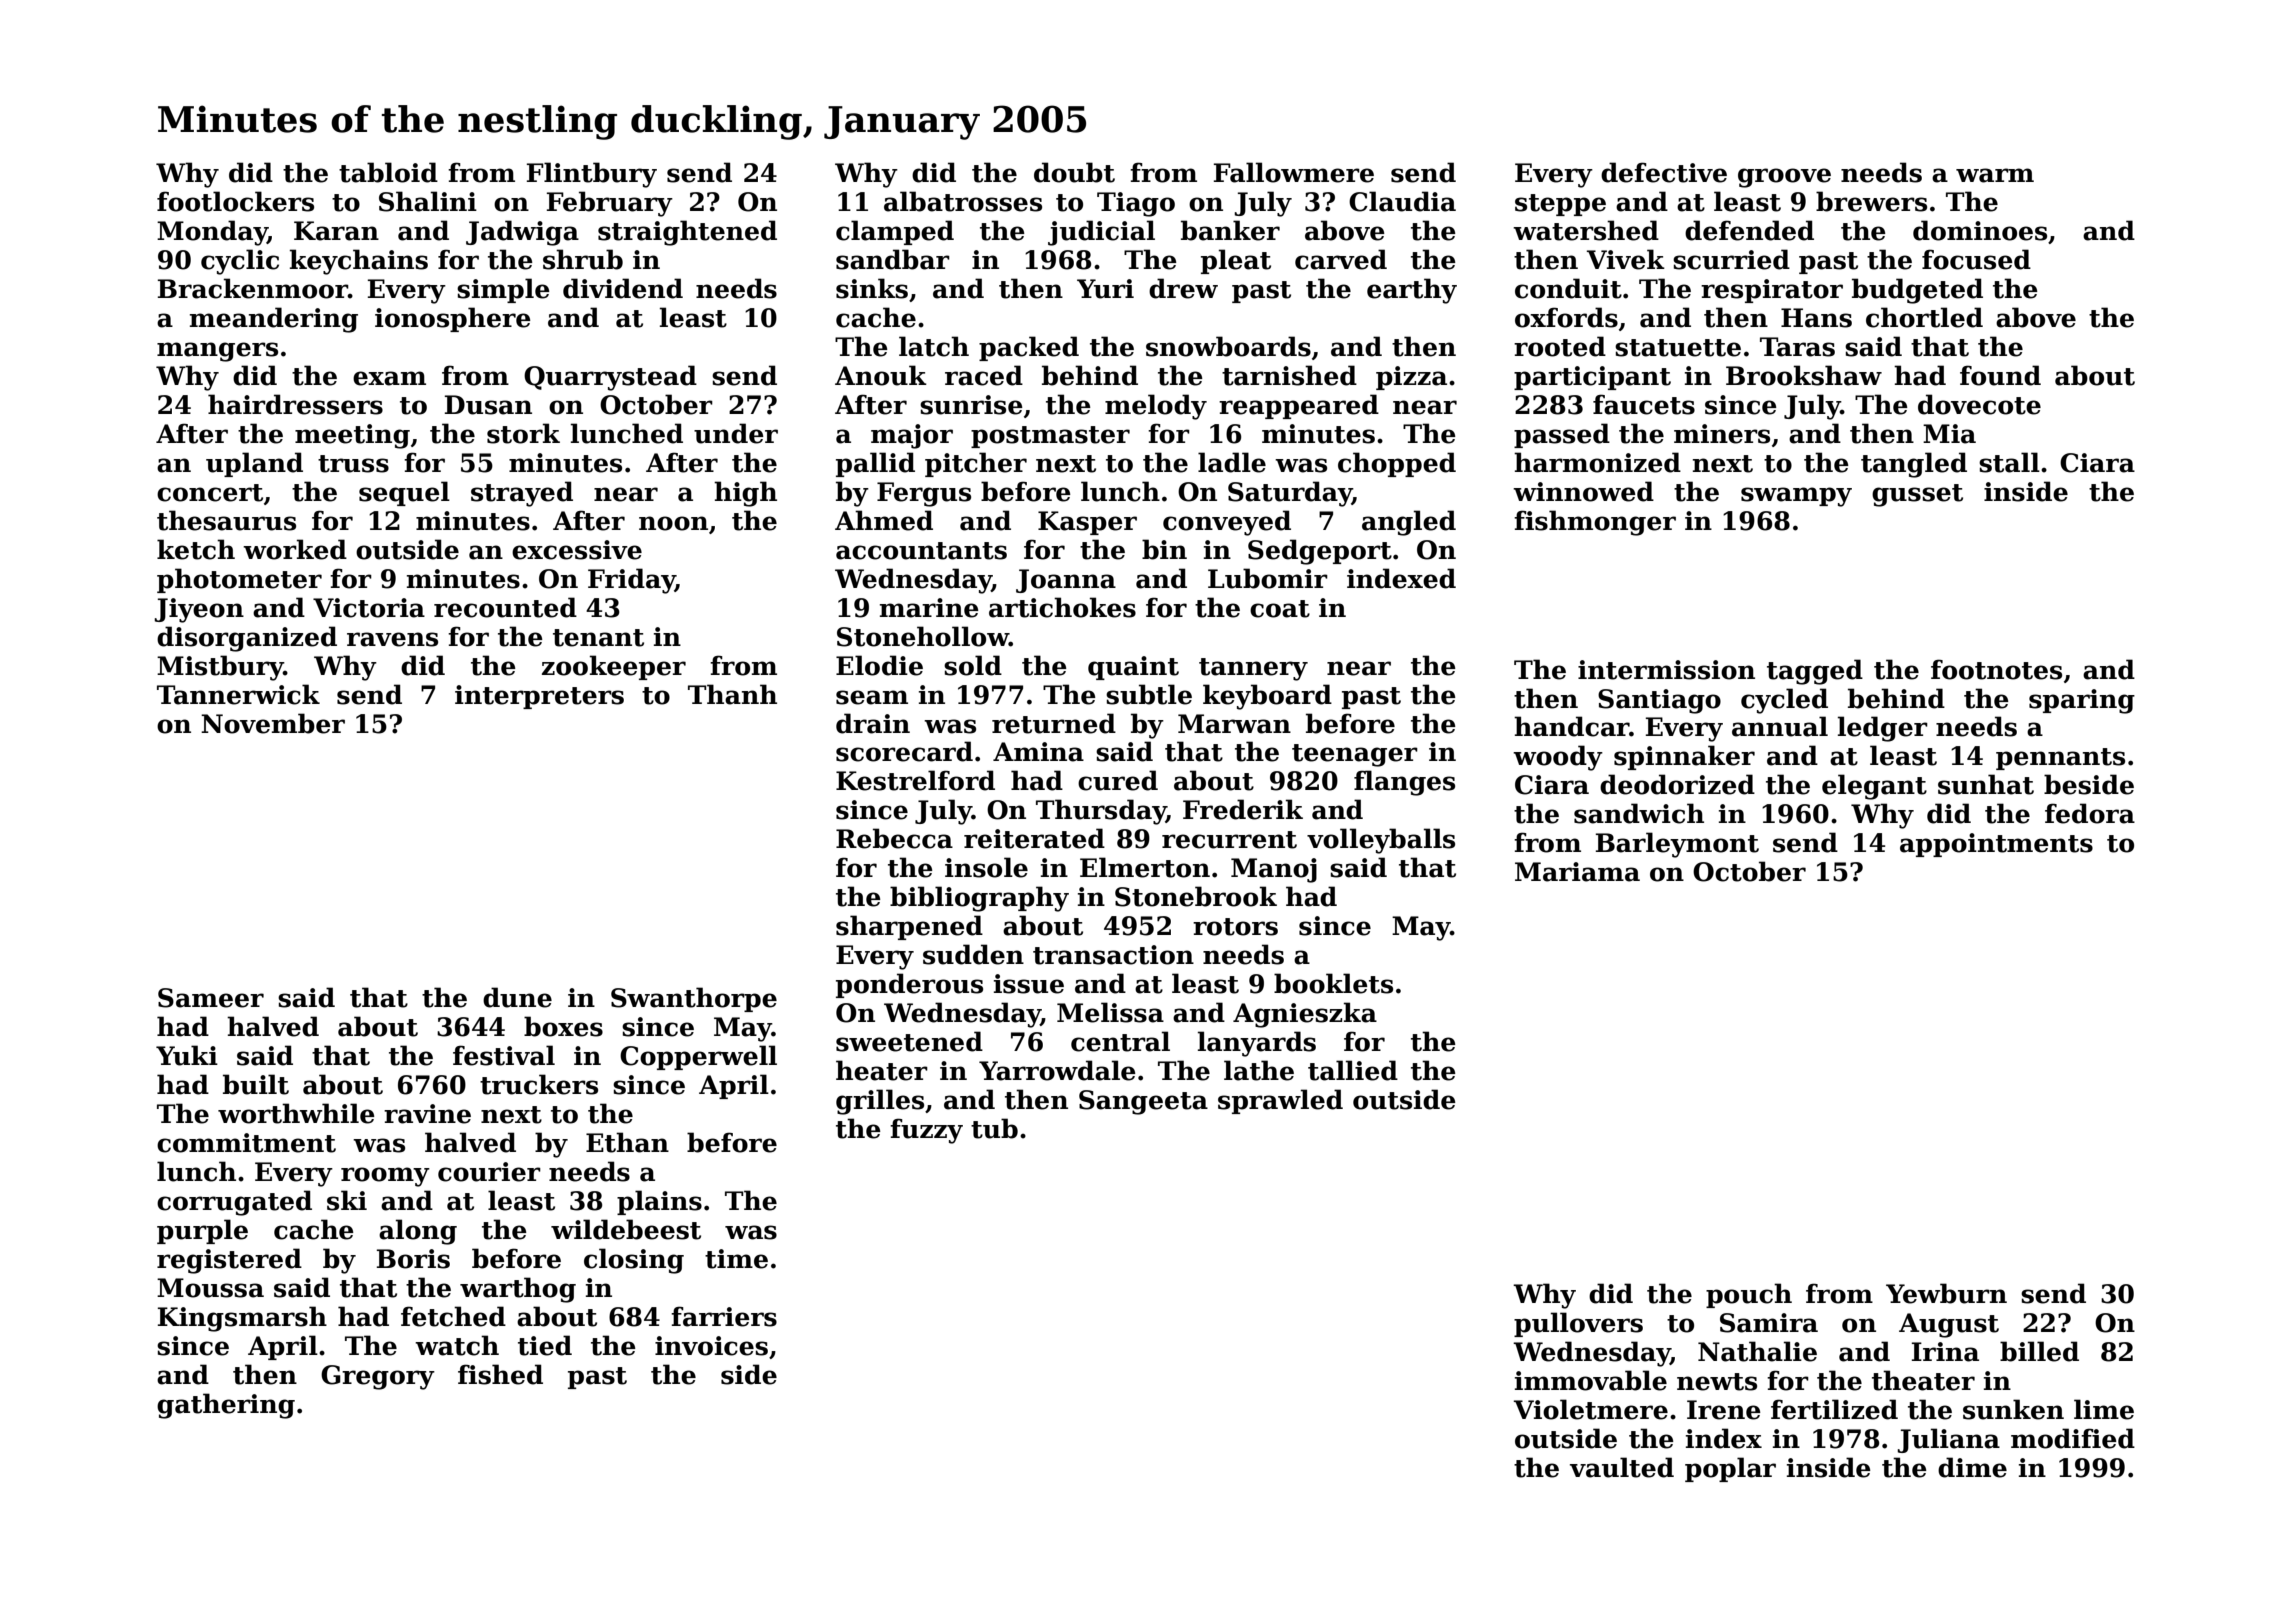 The image size is (2292, 1620). What do you see at coordinates (711, 1346) in the screenshot?
I see `invoices` at bounding box center [711, 1346].
